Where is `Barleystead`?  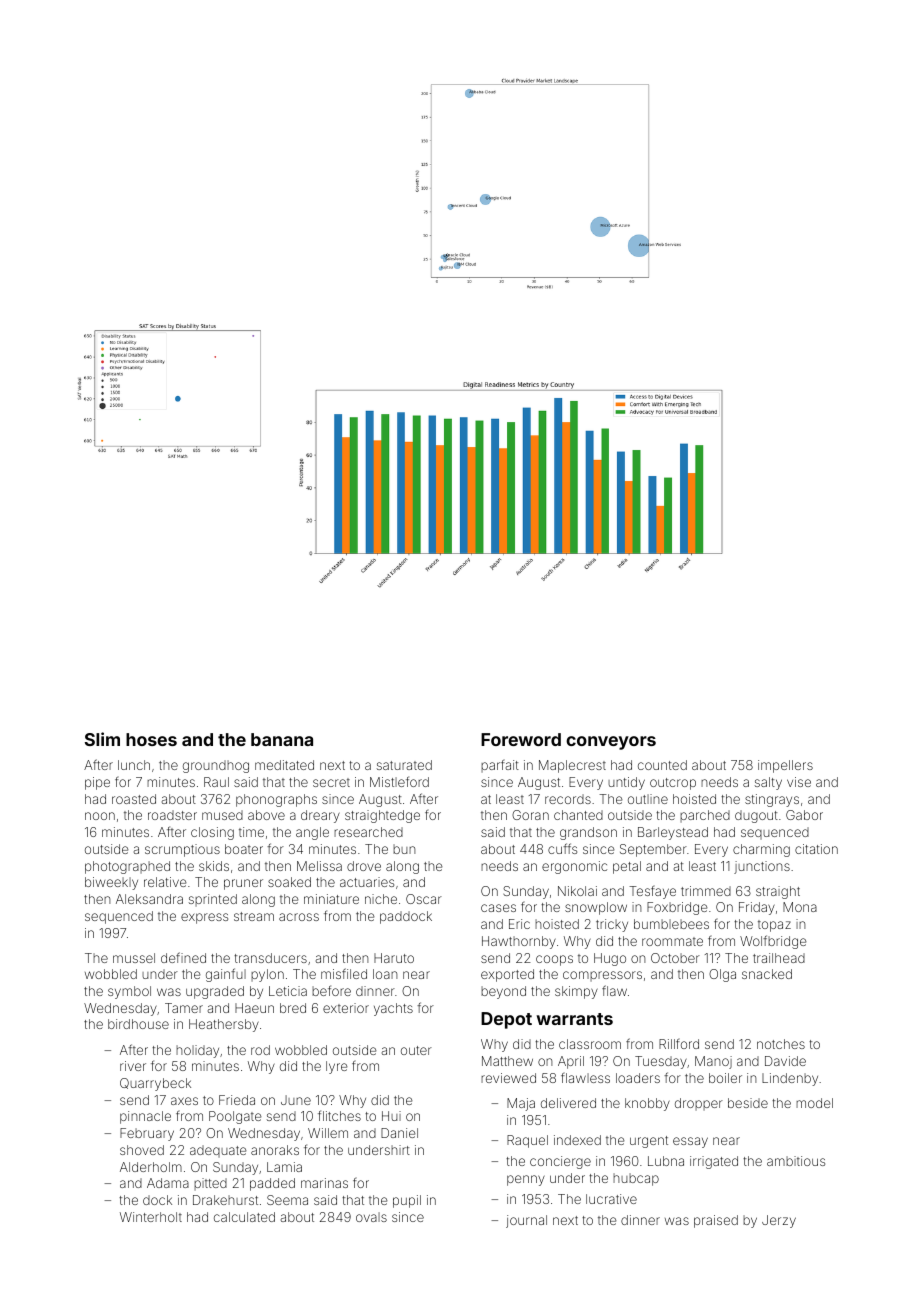
Barleystead is located at coordinates (673, 833).
